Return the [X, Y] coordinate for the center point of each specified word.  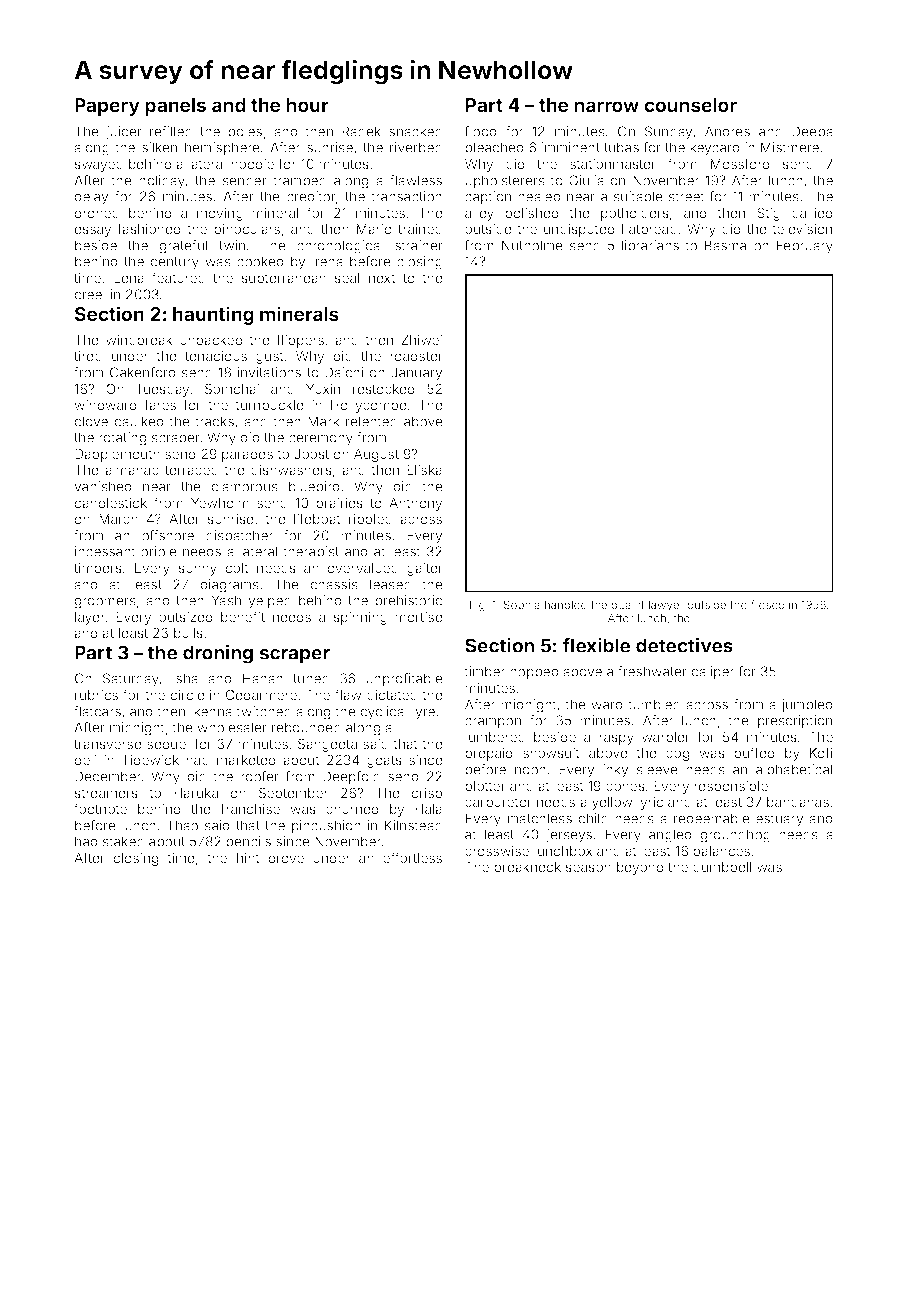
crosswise [497, 850]
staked [123, 841]
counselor [690, 105]
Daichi [344, 372]
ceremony [321, 440]
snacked [415, 131]
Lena [129, 278]
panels [175, 107]
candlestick [111, 502]
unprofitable [404, 680]
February [805, 247]
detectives [684, 645]
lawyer [666, 606]
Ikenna [211, 711]
